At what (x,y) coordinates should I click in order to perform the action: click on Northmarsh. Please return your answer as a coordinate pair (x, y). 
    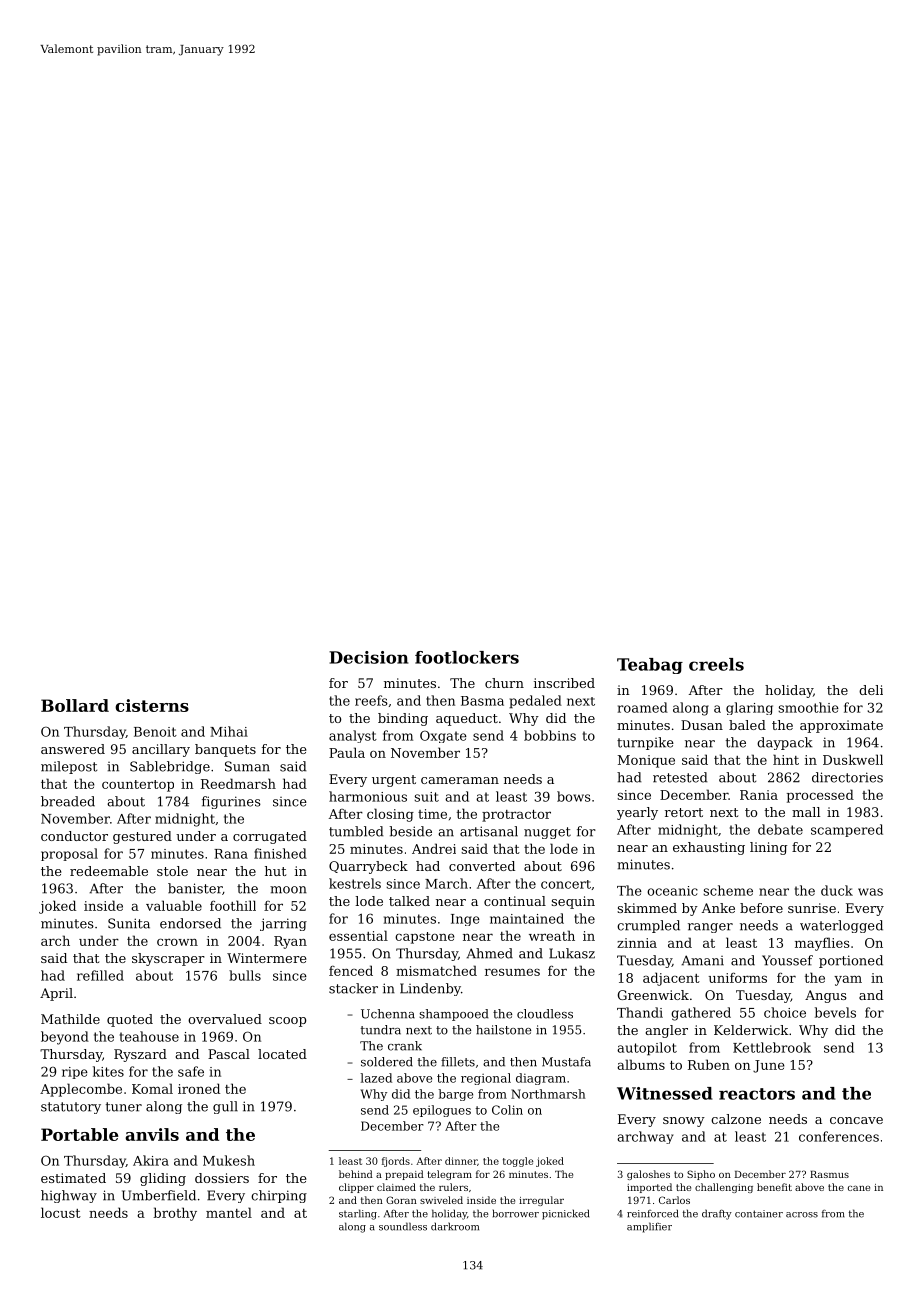
    Looking at the image, I should click on (548, 1094).
